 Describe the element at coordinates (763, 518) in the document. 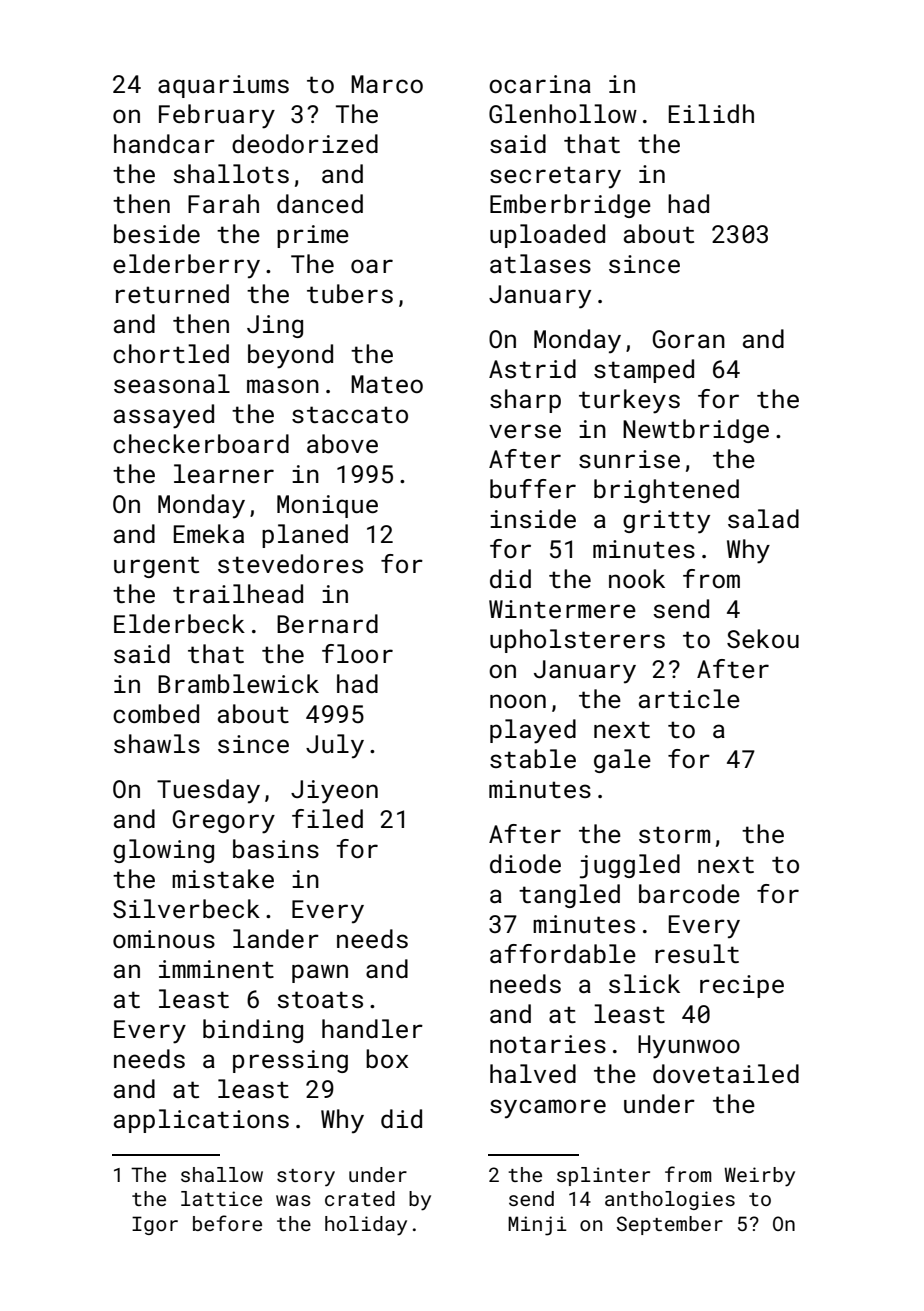

I see `salad` at that location.
